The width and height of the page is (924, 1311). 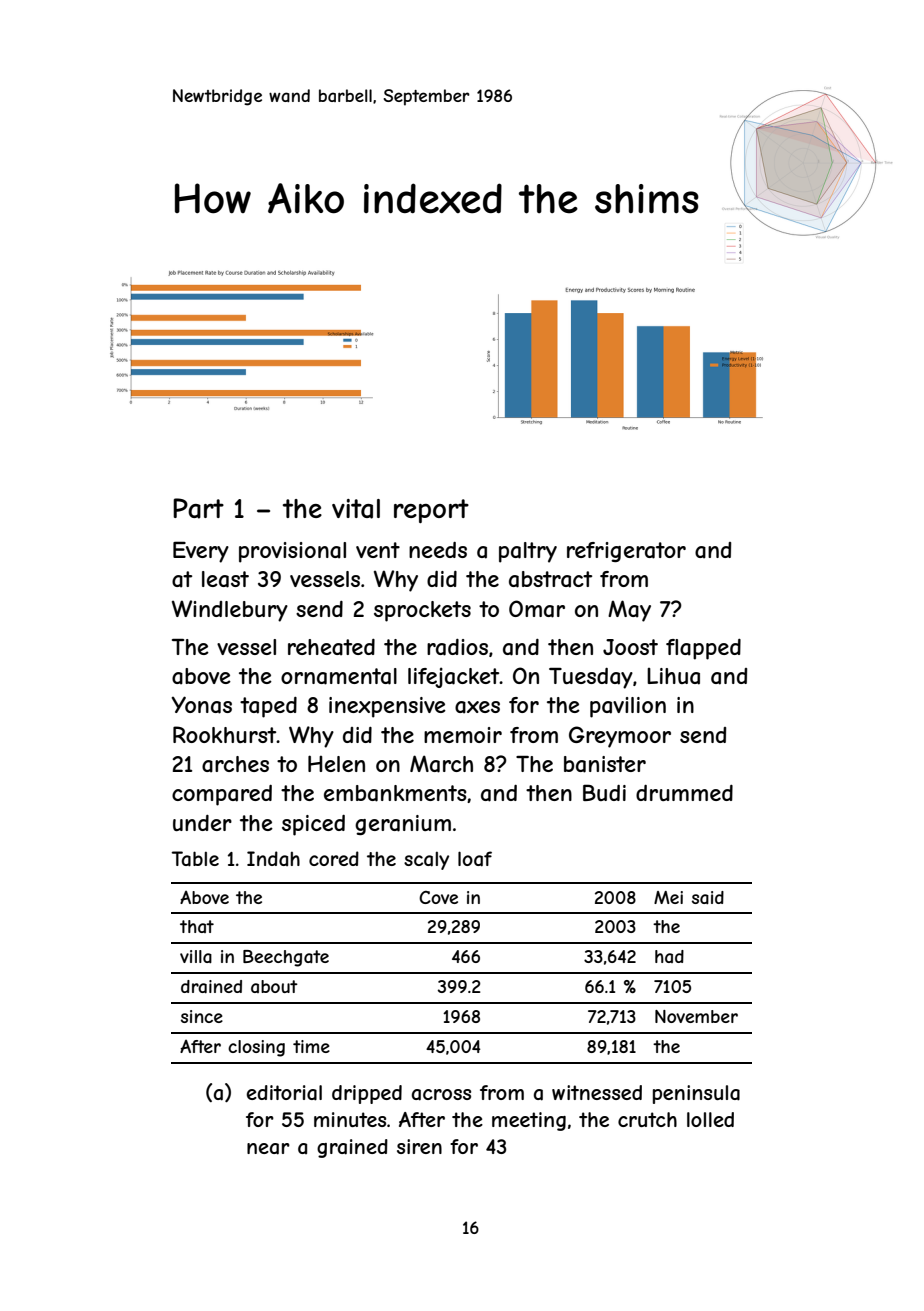 What do you see at coordinates (673, 676) in the page?
I see `Lihua` at bounding box center [673, 676].
